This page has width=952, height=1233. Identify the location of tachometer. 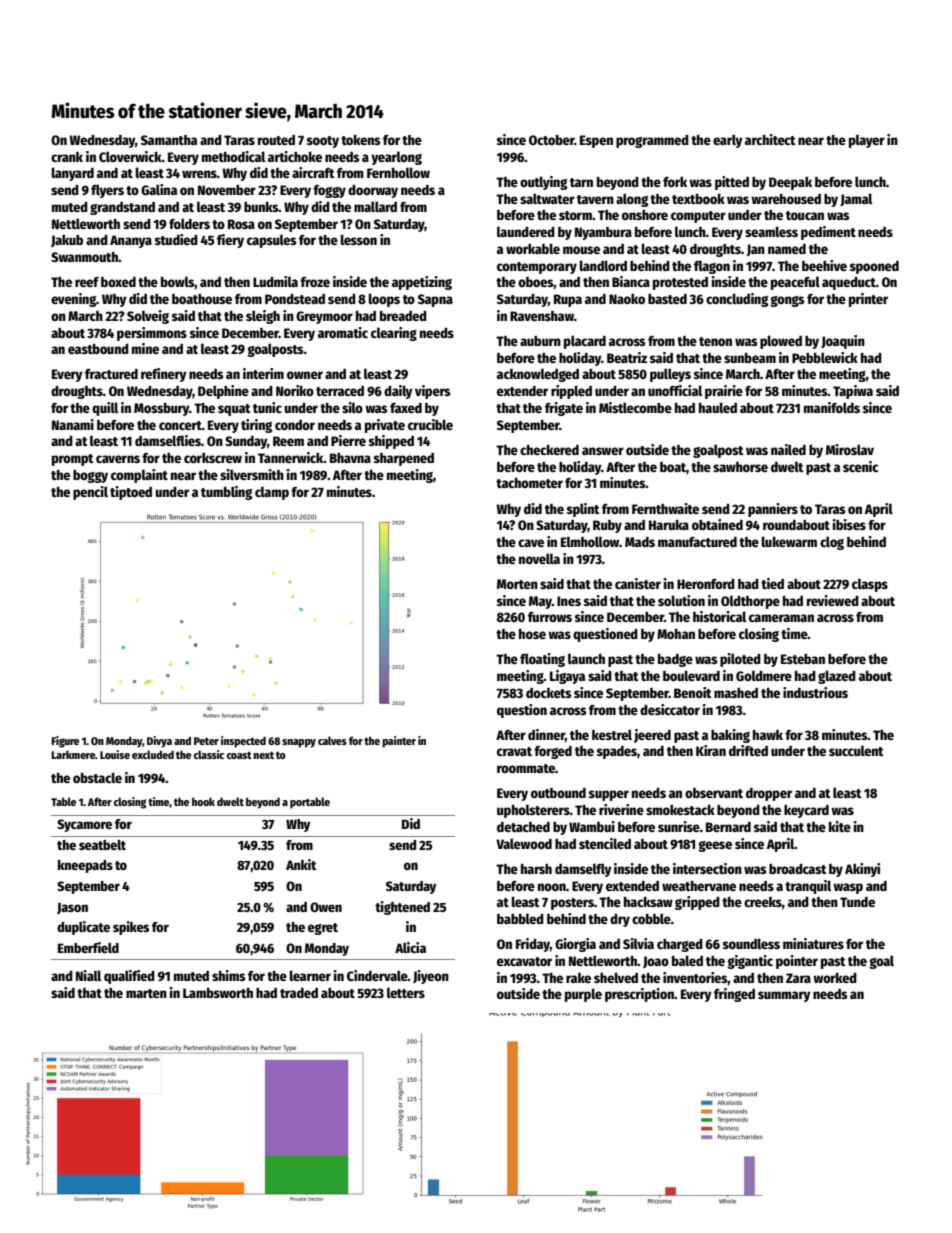
(529, 483).
